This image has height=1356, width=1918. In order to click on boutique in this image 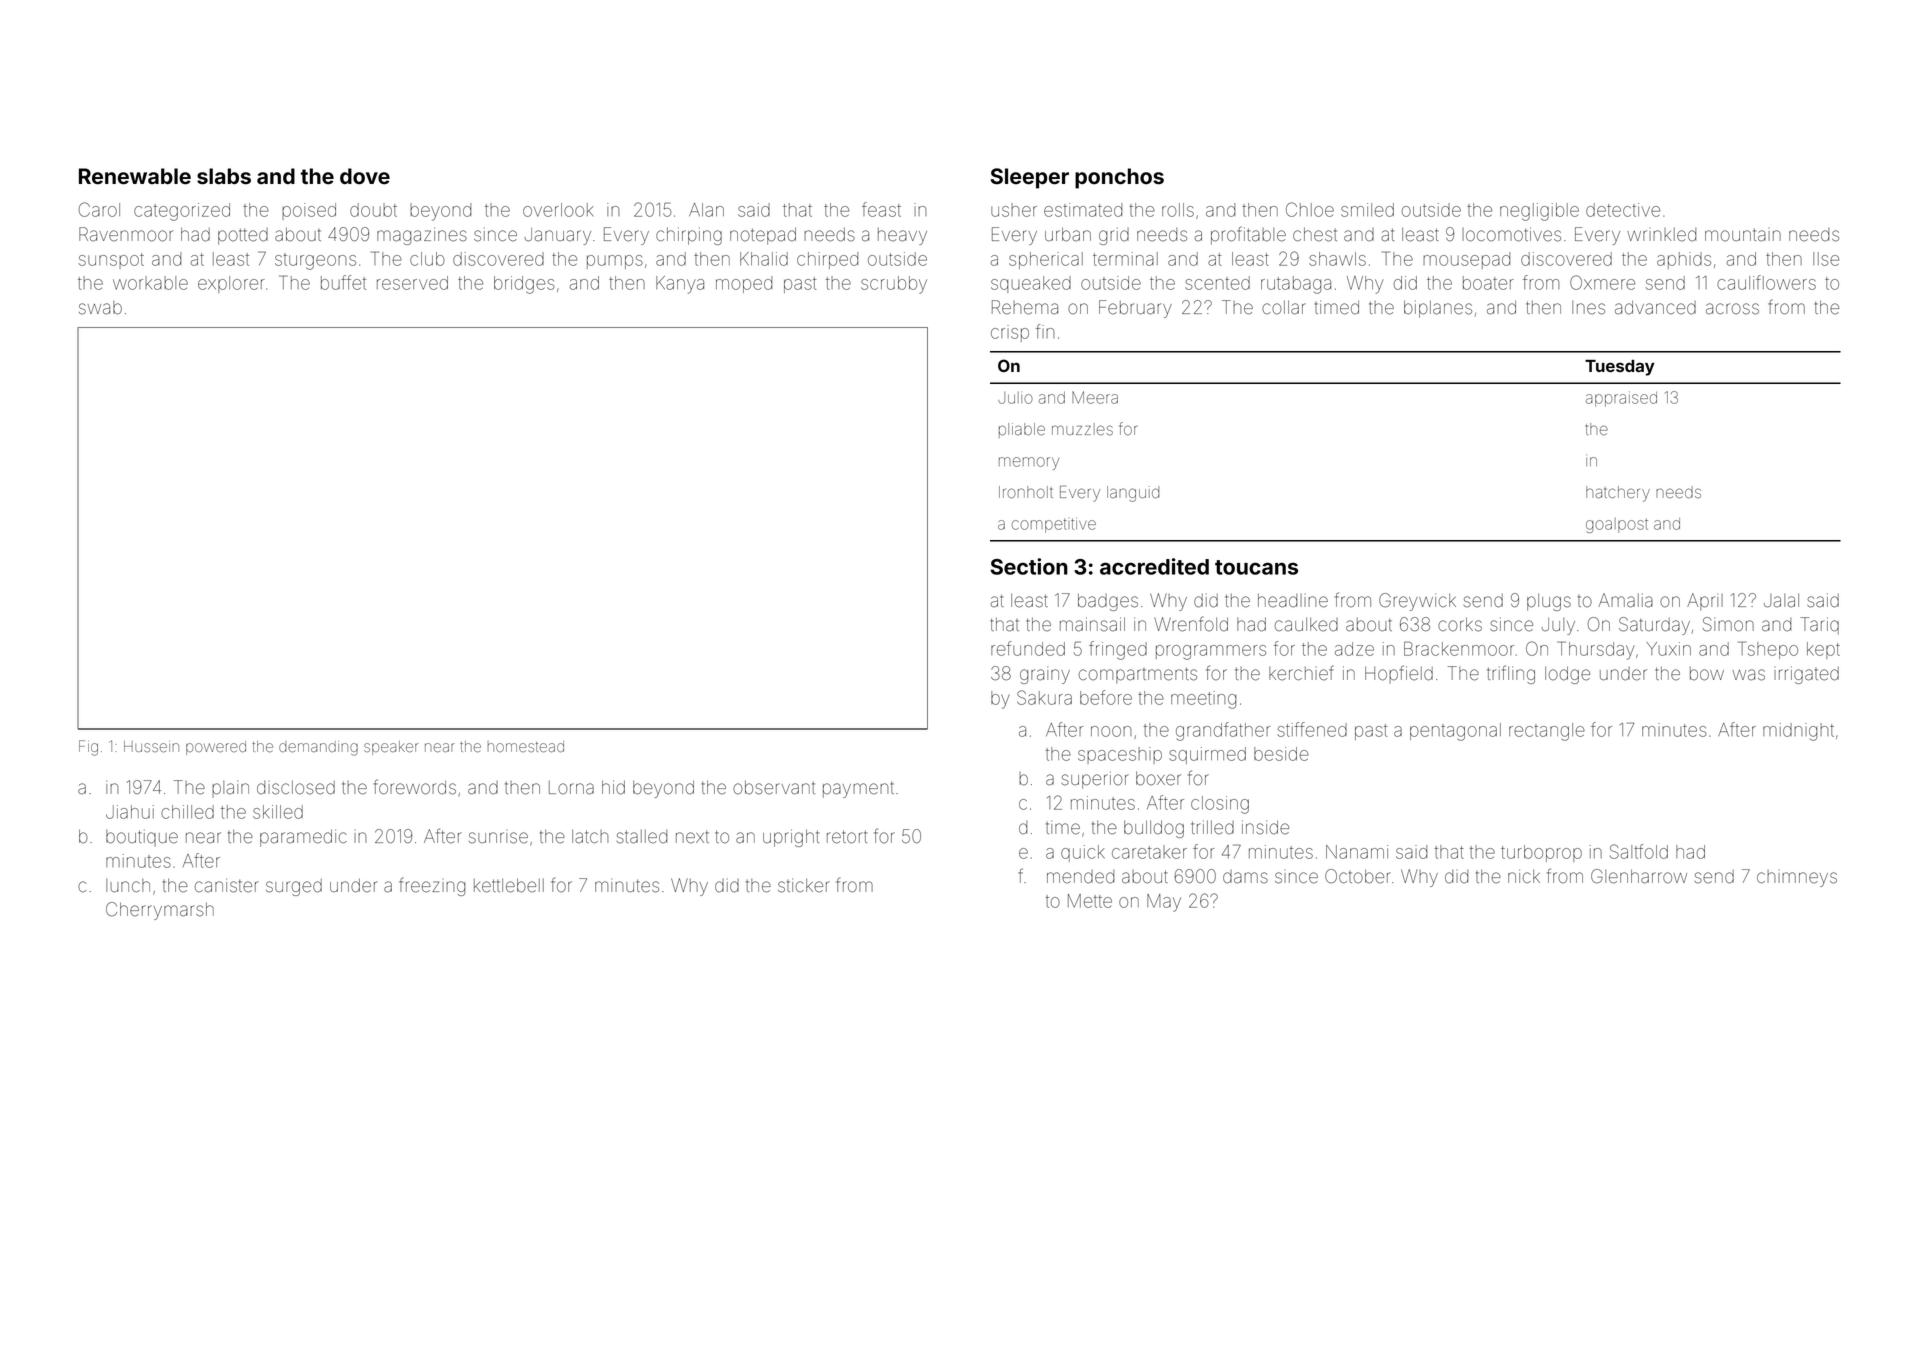, I will do `click(142, 837)`.
